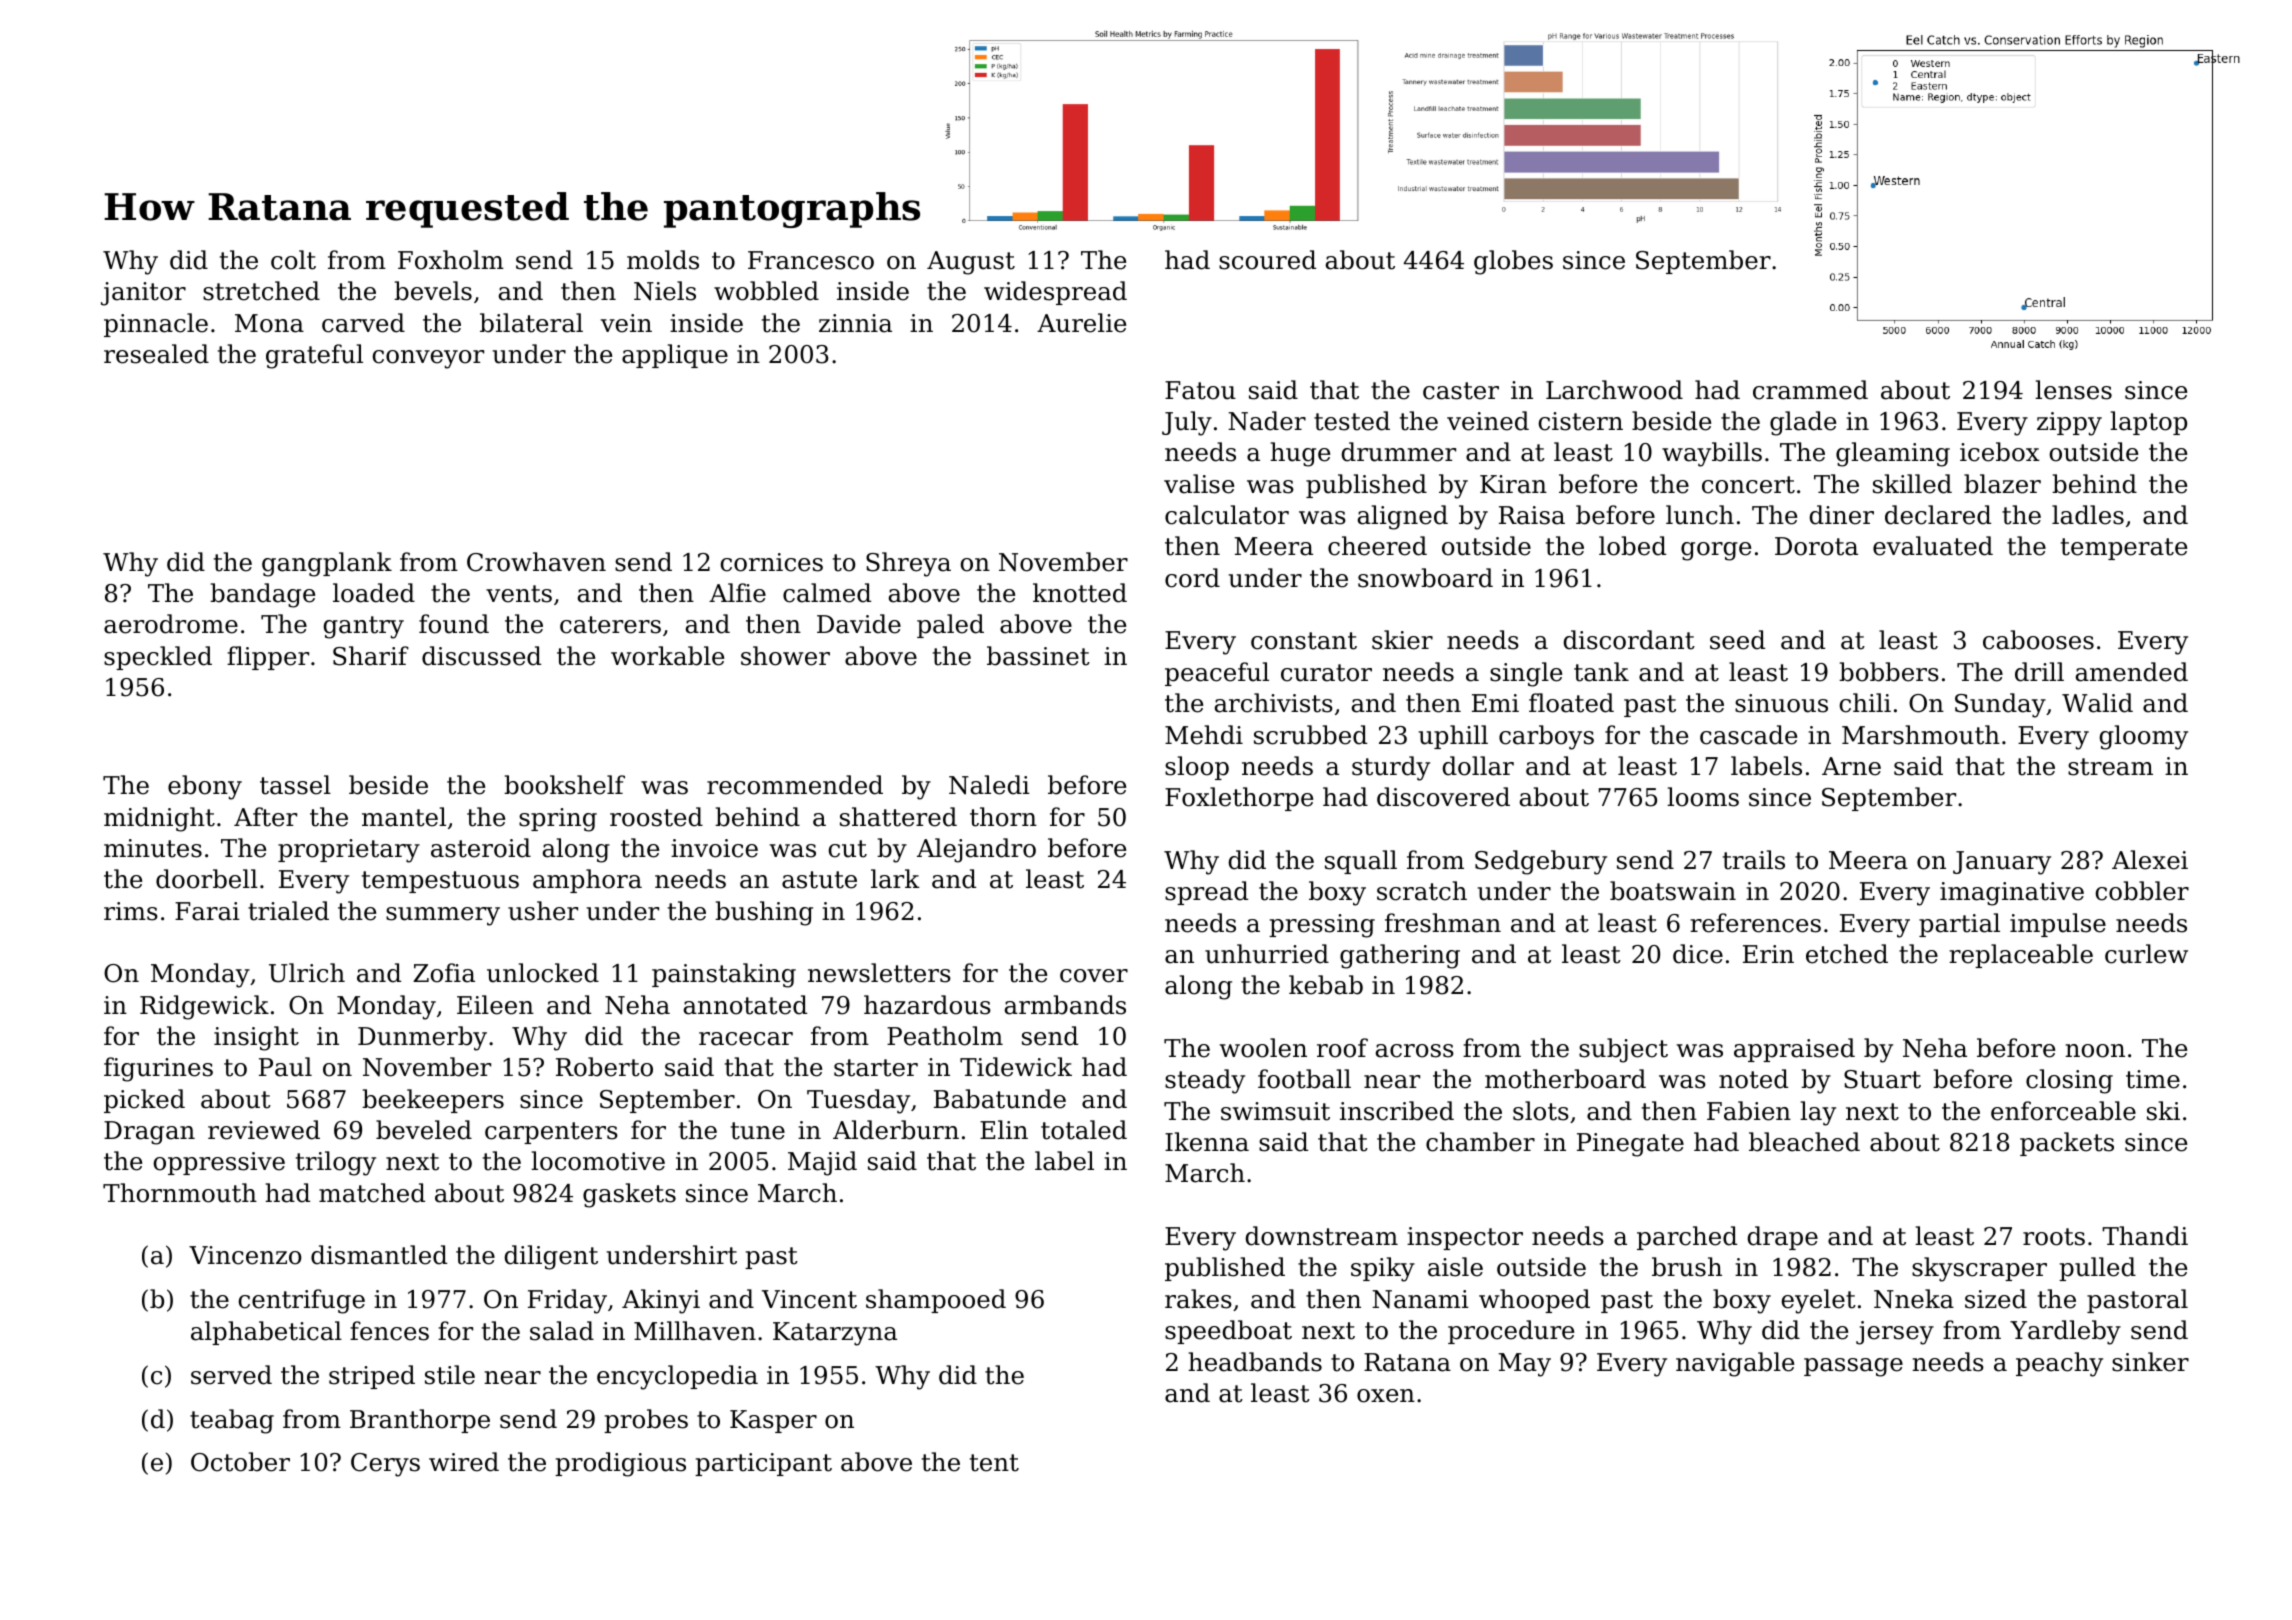  What do you see at coordinates (1239, 799) in the screenshot?
I see `Foxlethorpe` at bounding box center [1239, 799].
